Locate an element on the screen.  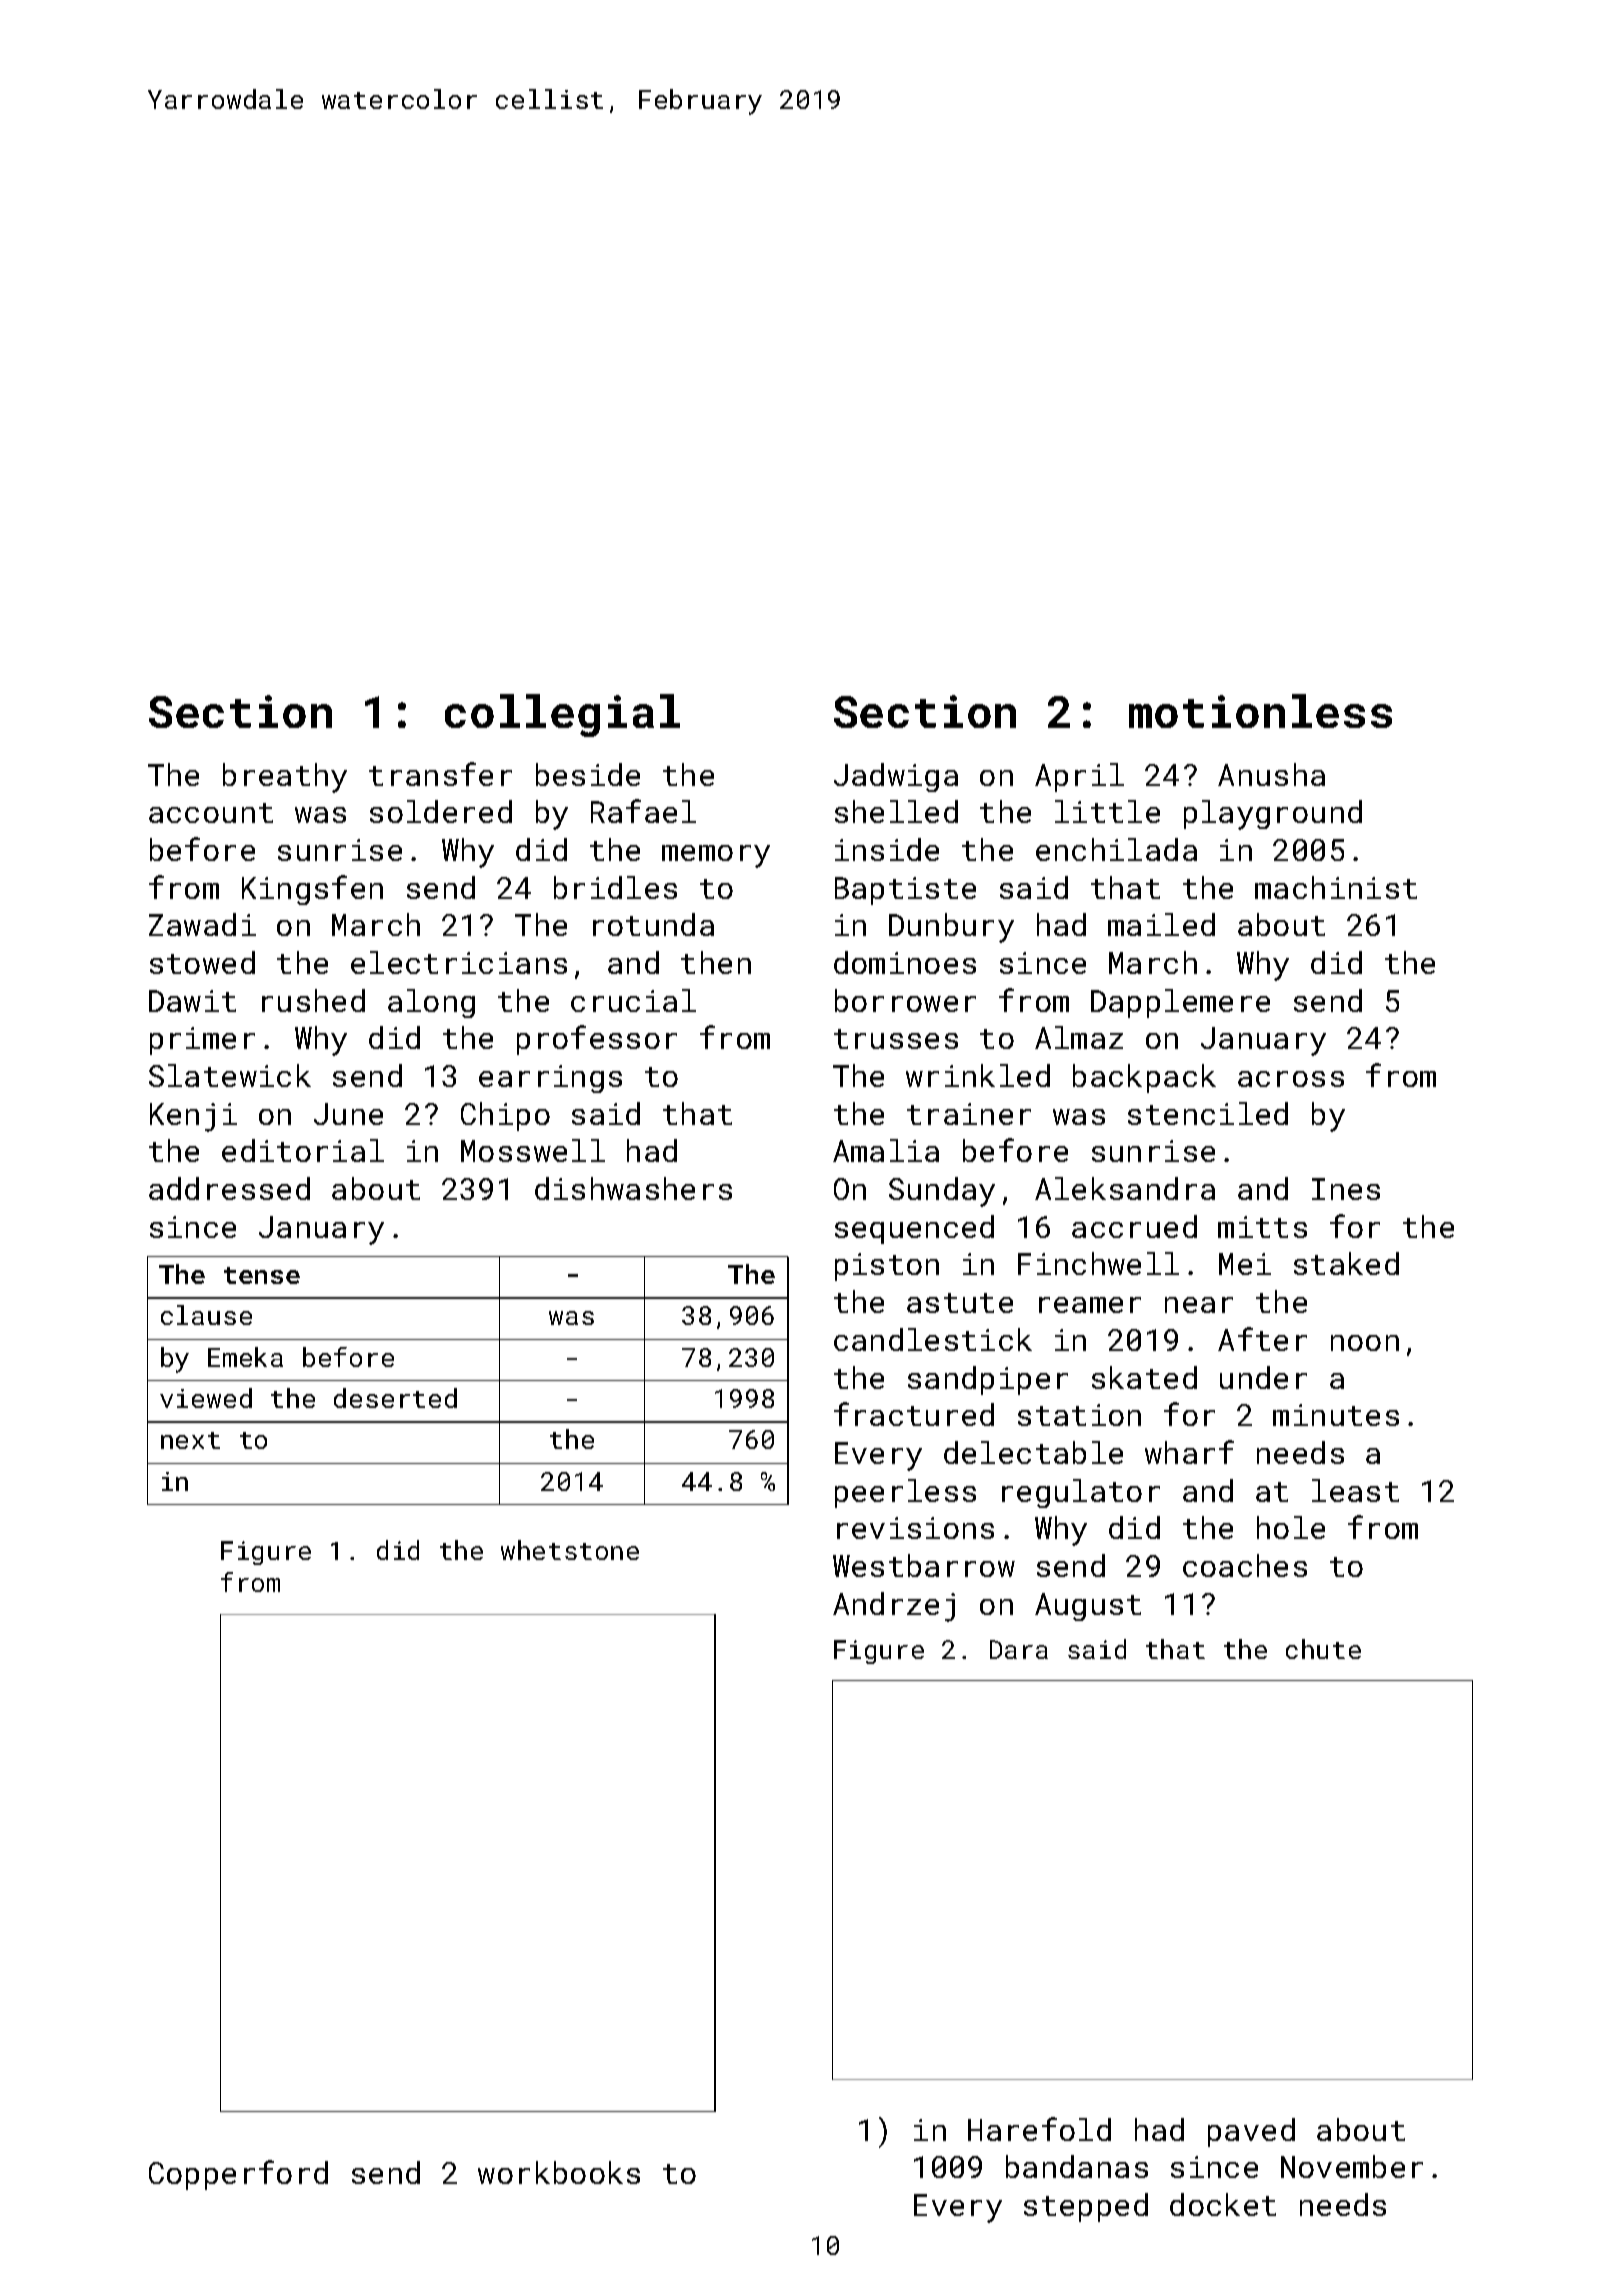
collegial is located at coordinates (562, 715).
